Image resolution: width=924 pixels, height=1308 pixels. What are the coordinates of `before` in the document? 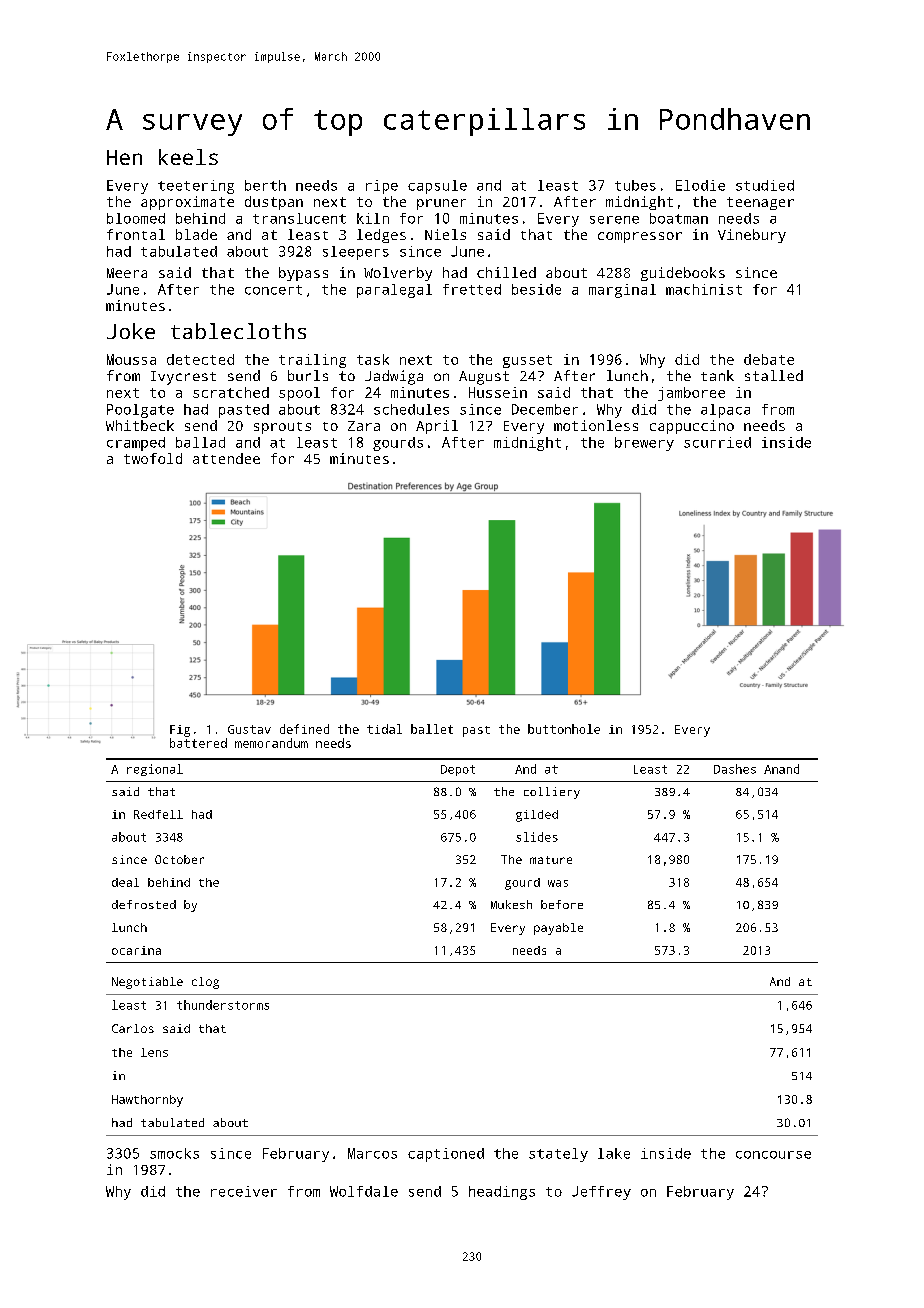 It's located at (562, 904).
